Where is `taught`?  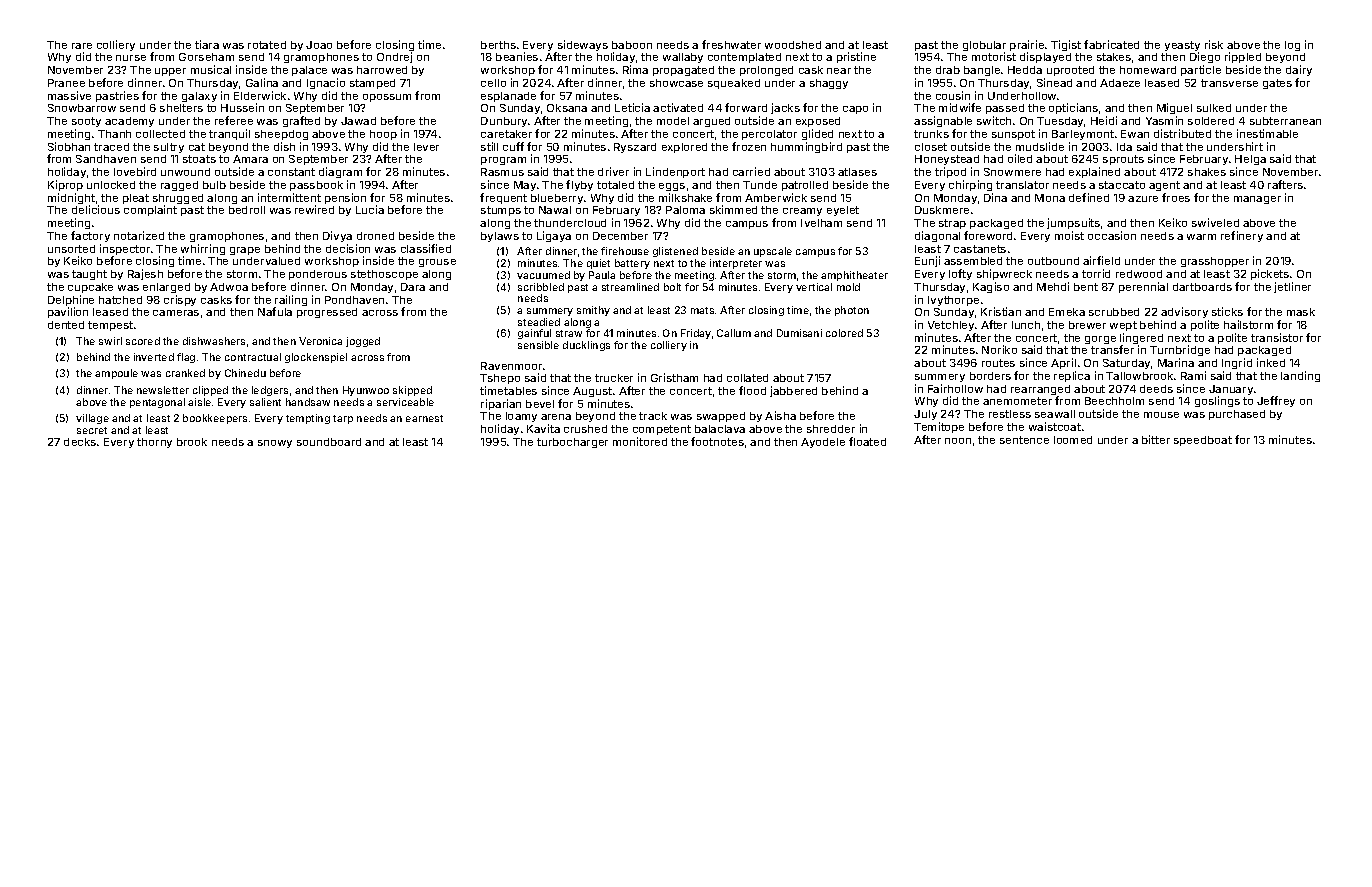 taught is located at coordinates (89, 275).
